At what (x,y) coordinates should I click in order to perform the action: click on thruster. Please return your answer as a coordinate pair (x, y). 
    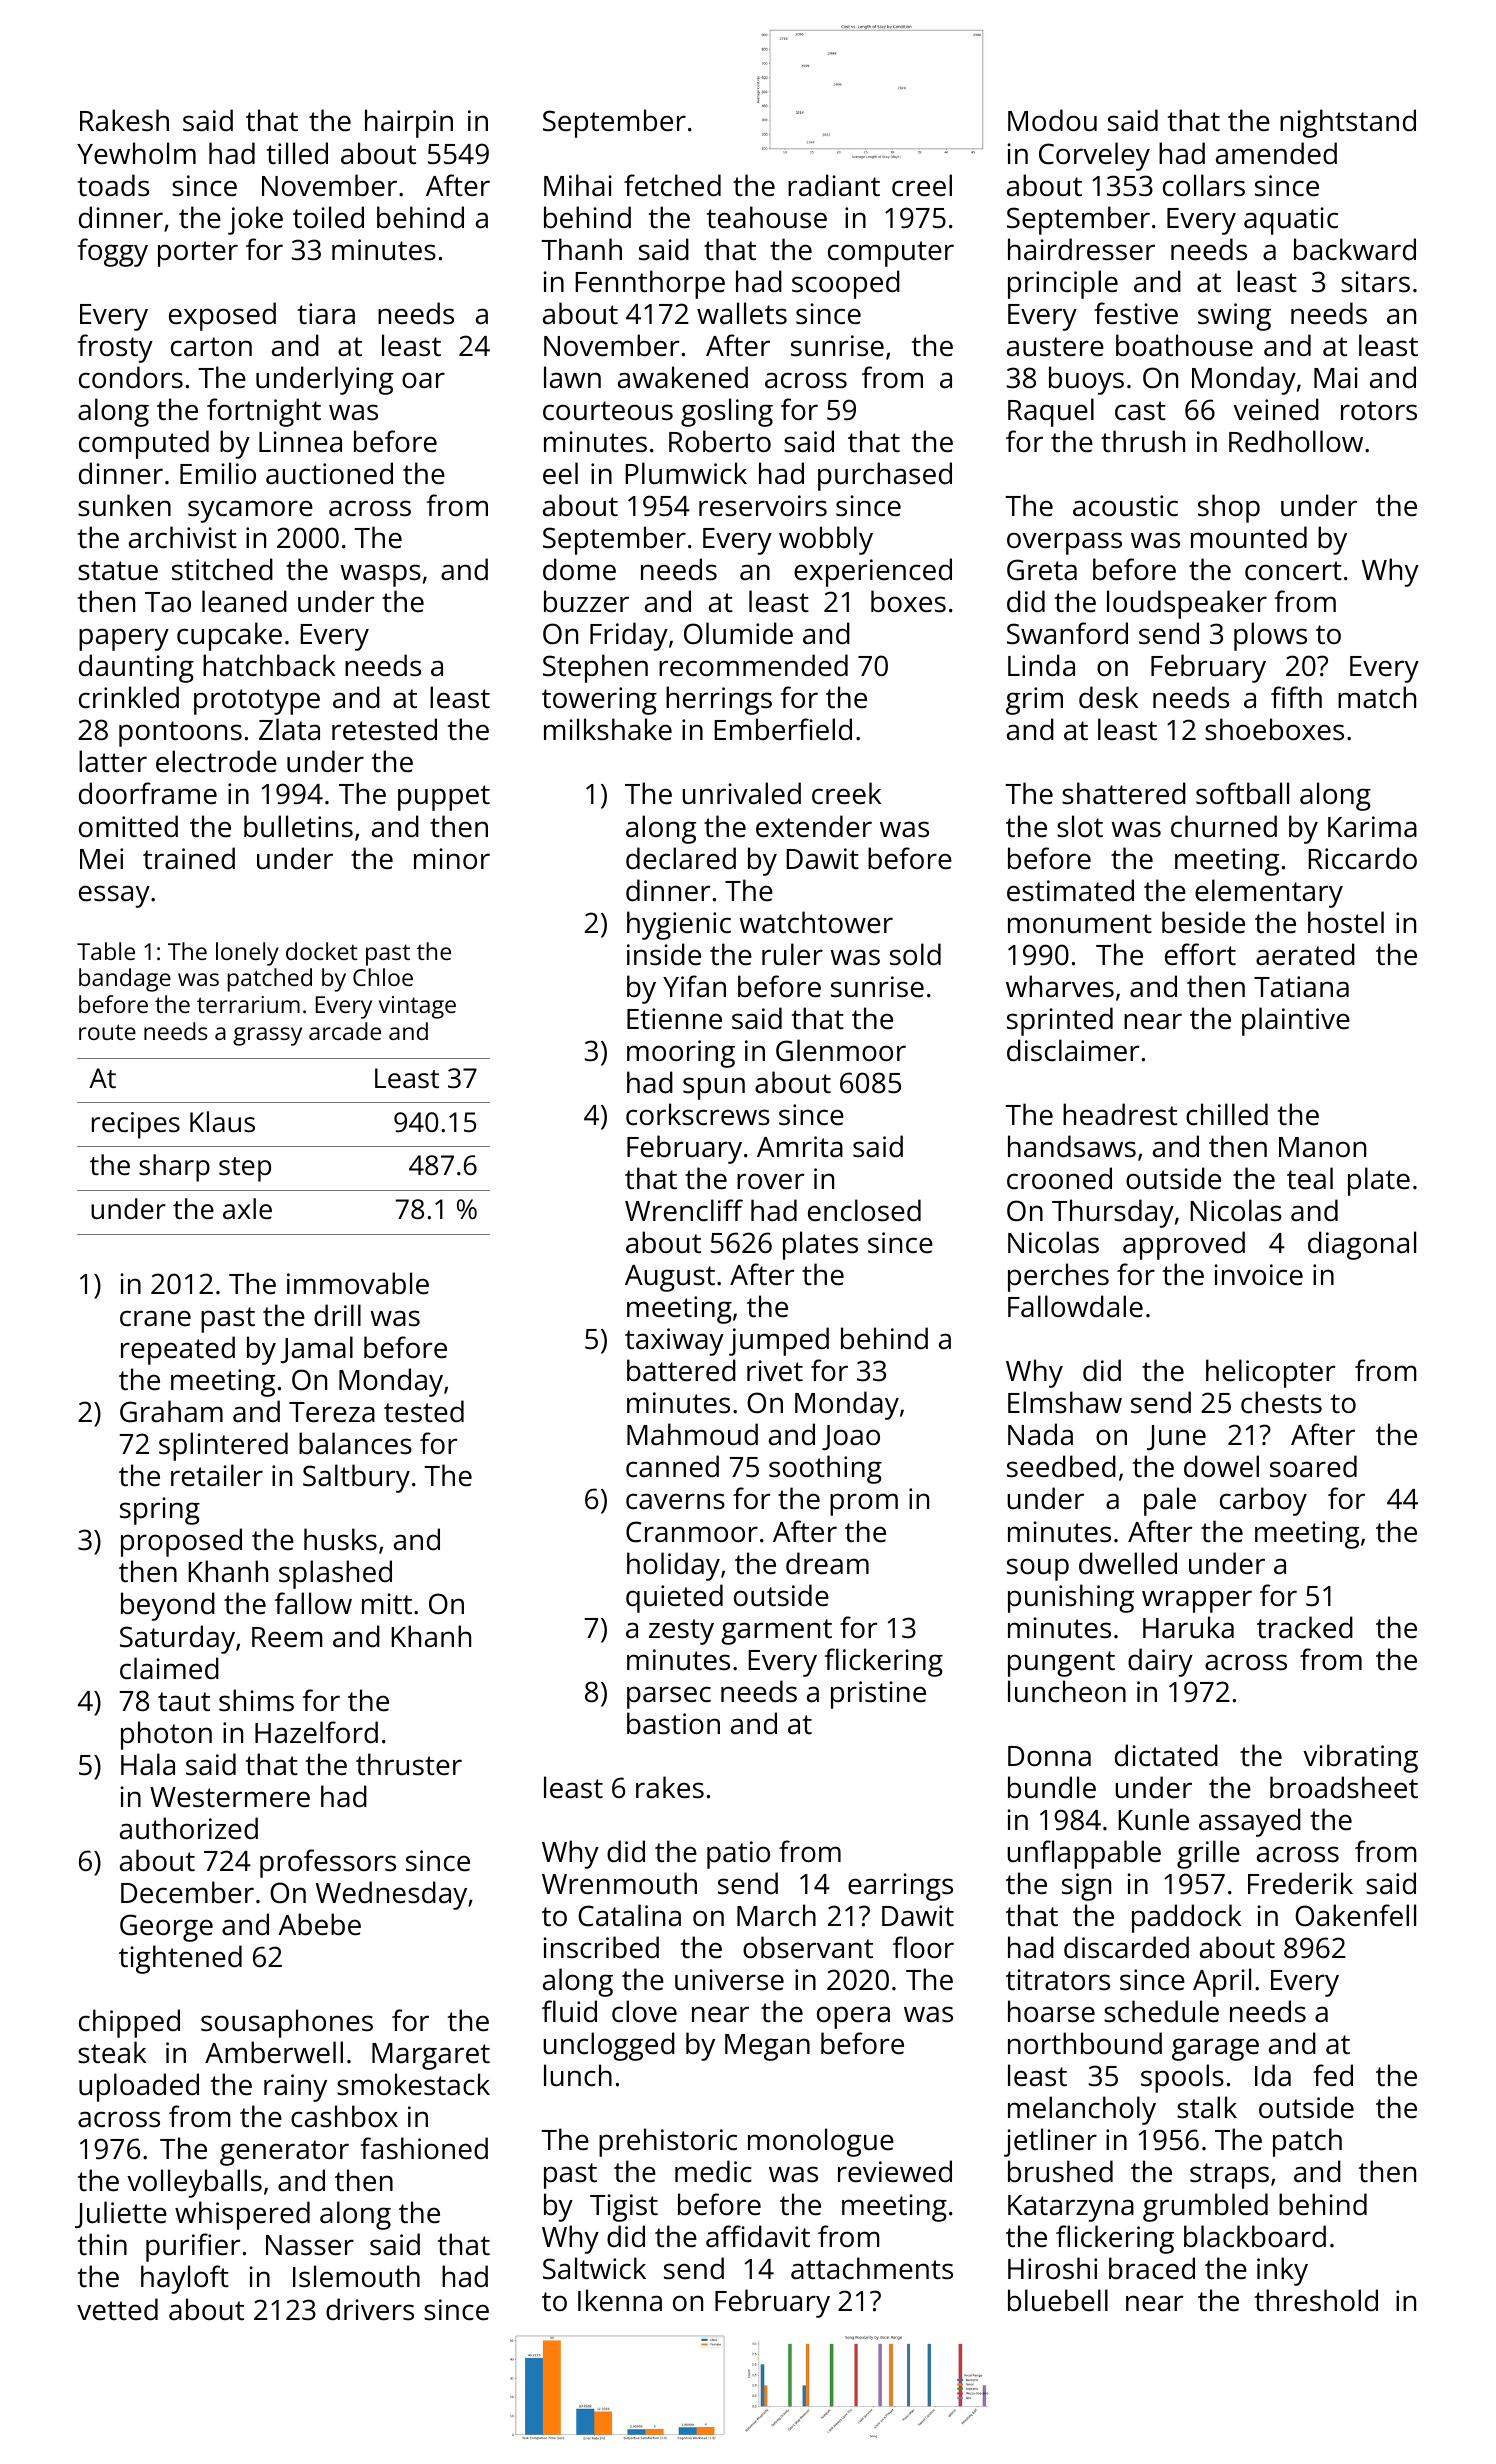
    Looking at the image, I should click on (409, 1764).
